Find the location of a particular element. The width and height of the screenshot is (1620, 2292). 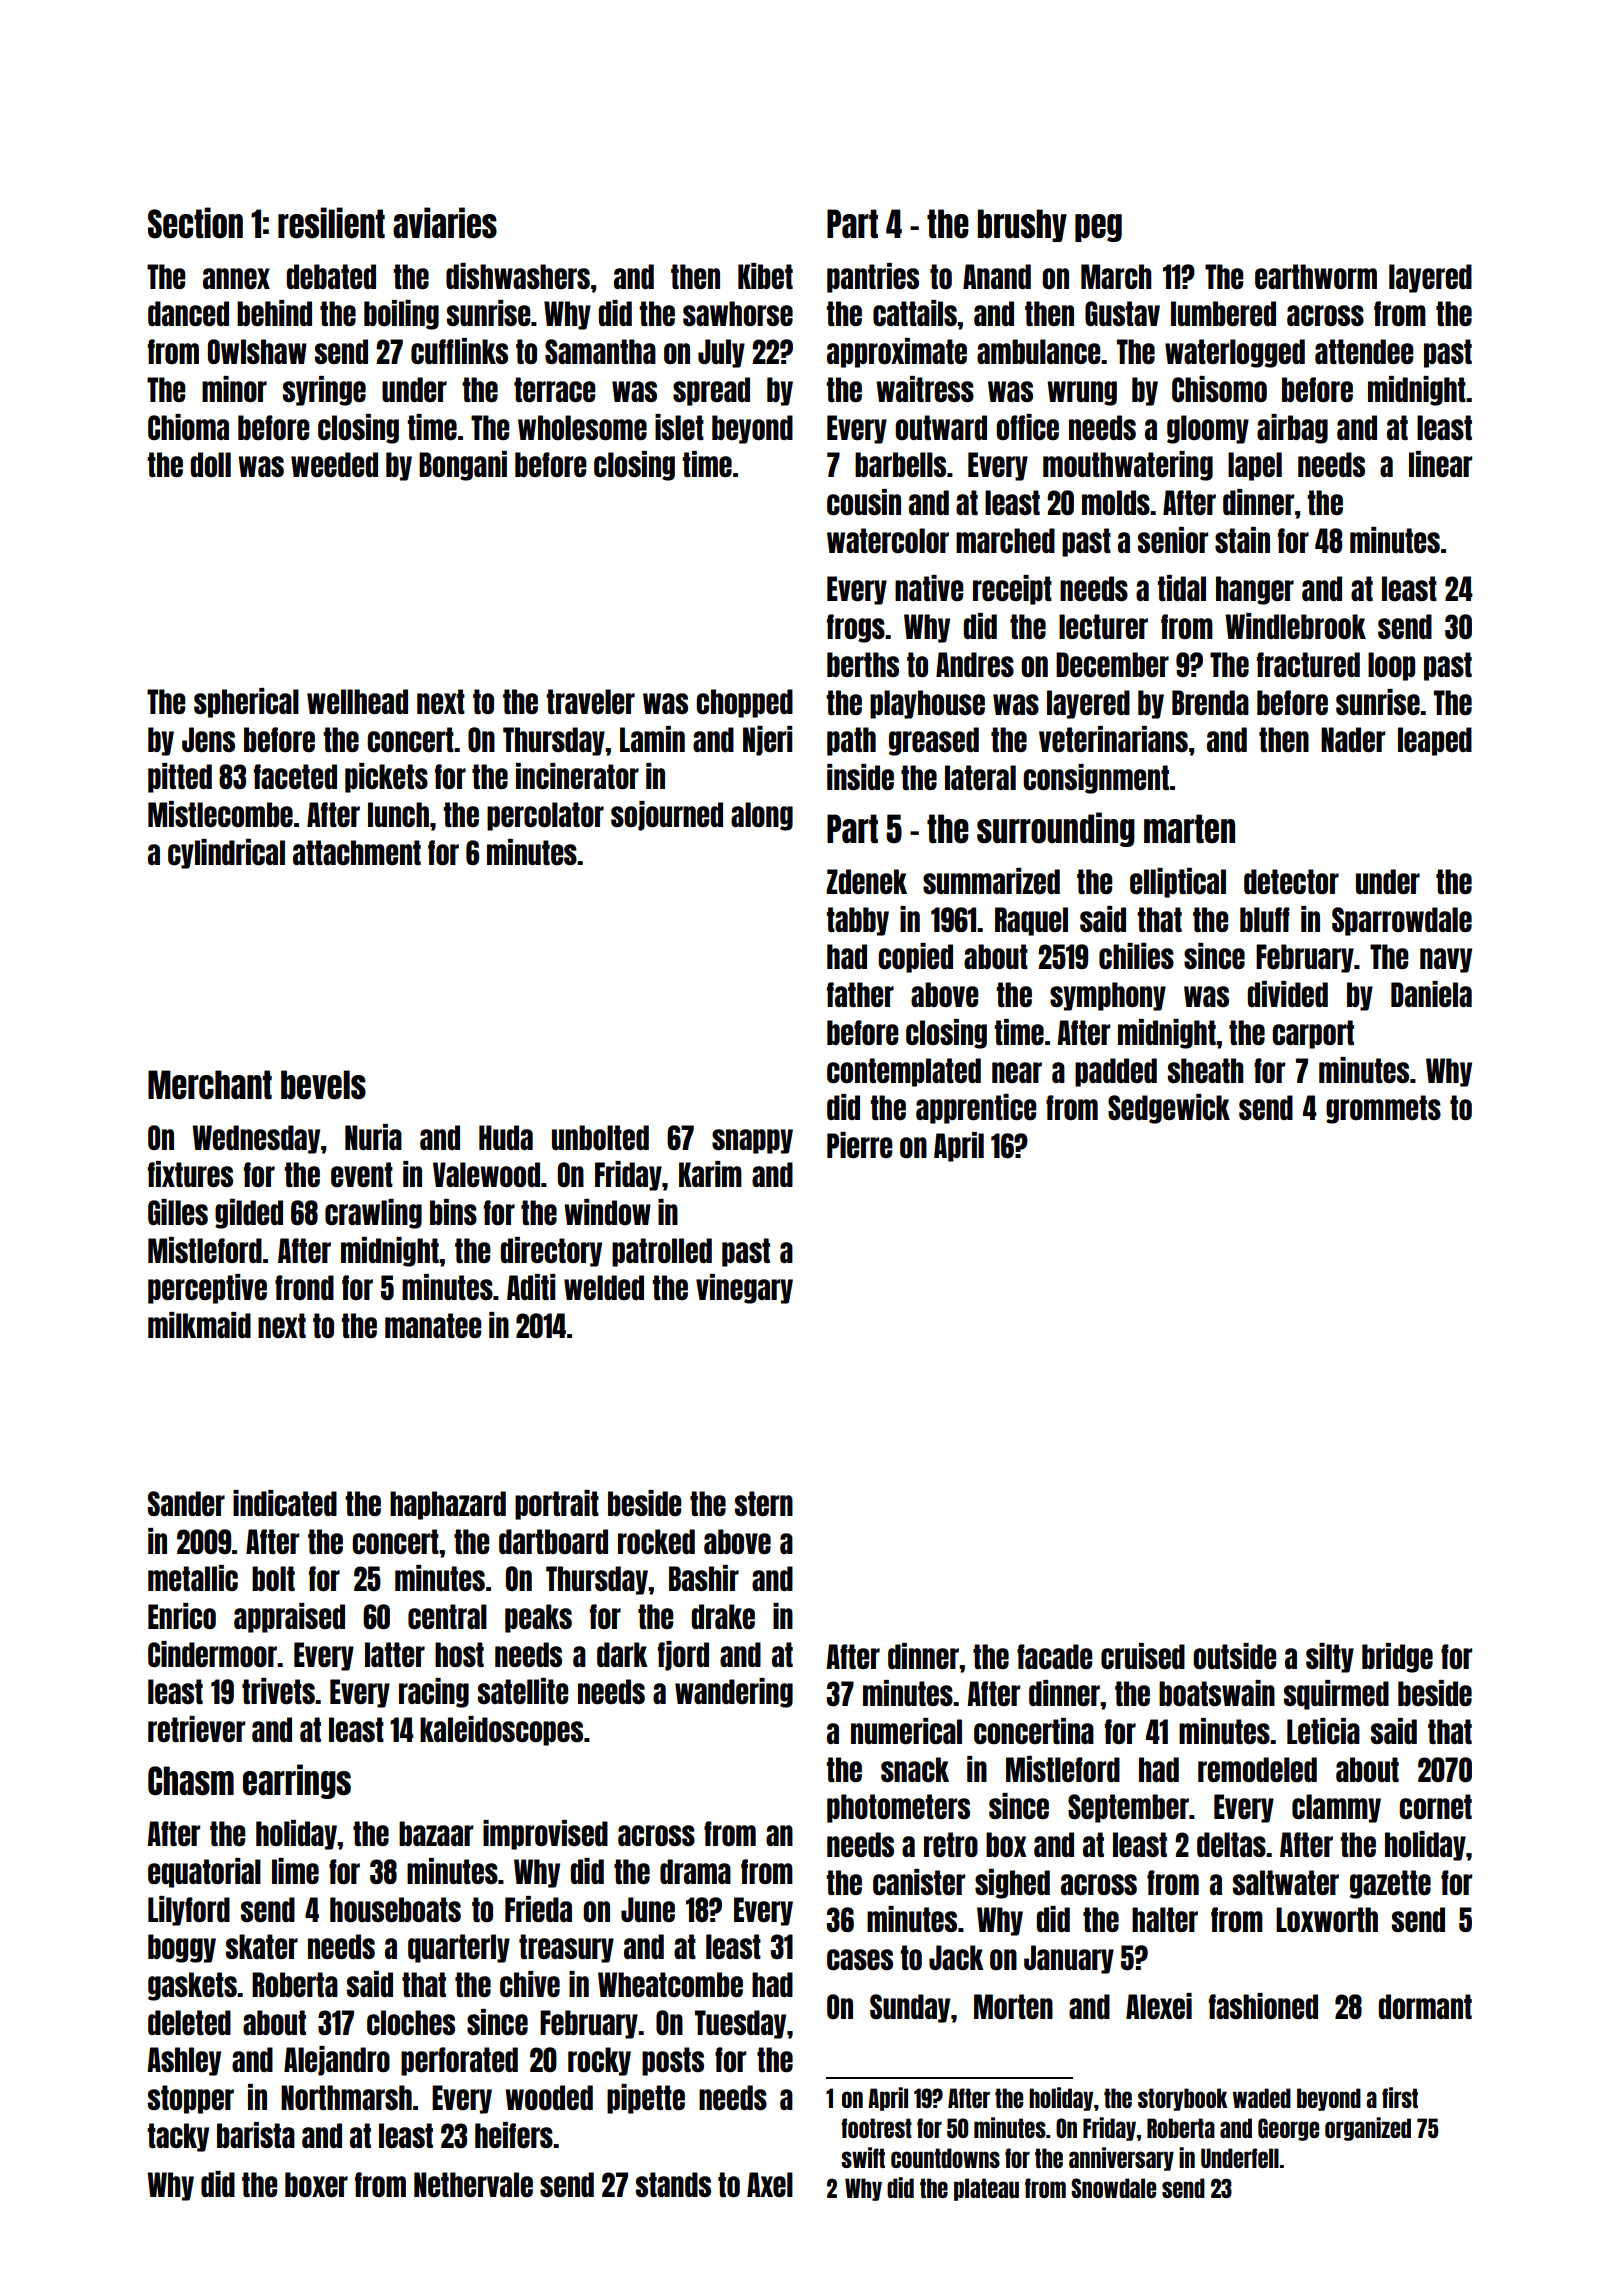

vinegary is located at coordinates (744, 1289).
